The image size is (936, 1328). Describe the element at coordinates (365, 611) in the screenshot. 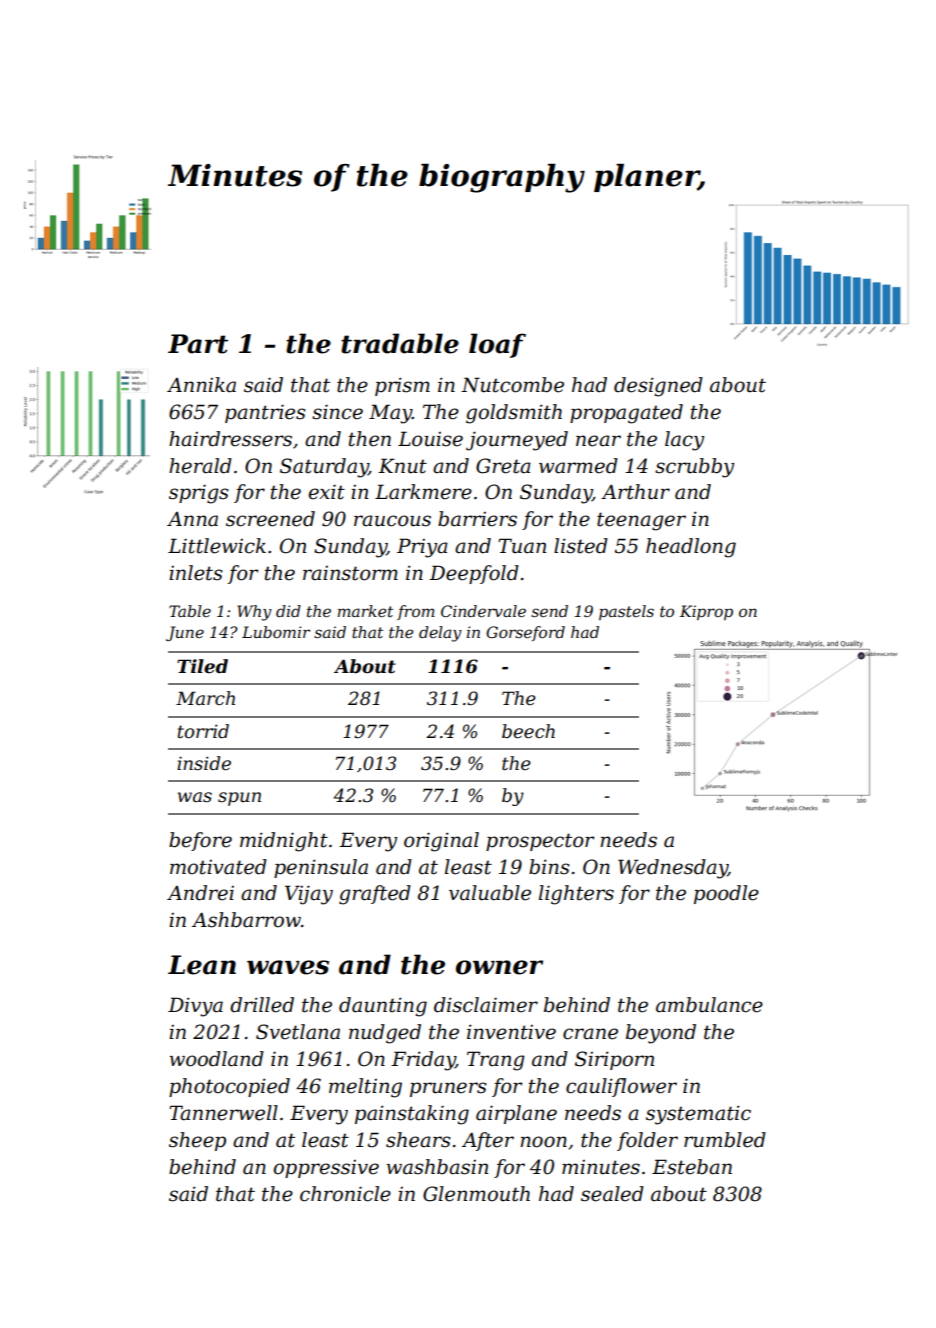

I see `market` at that location.
